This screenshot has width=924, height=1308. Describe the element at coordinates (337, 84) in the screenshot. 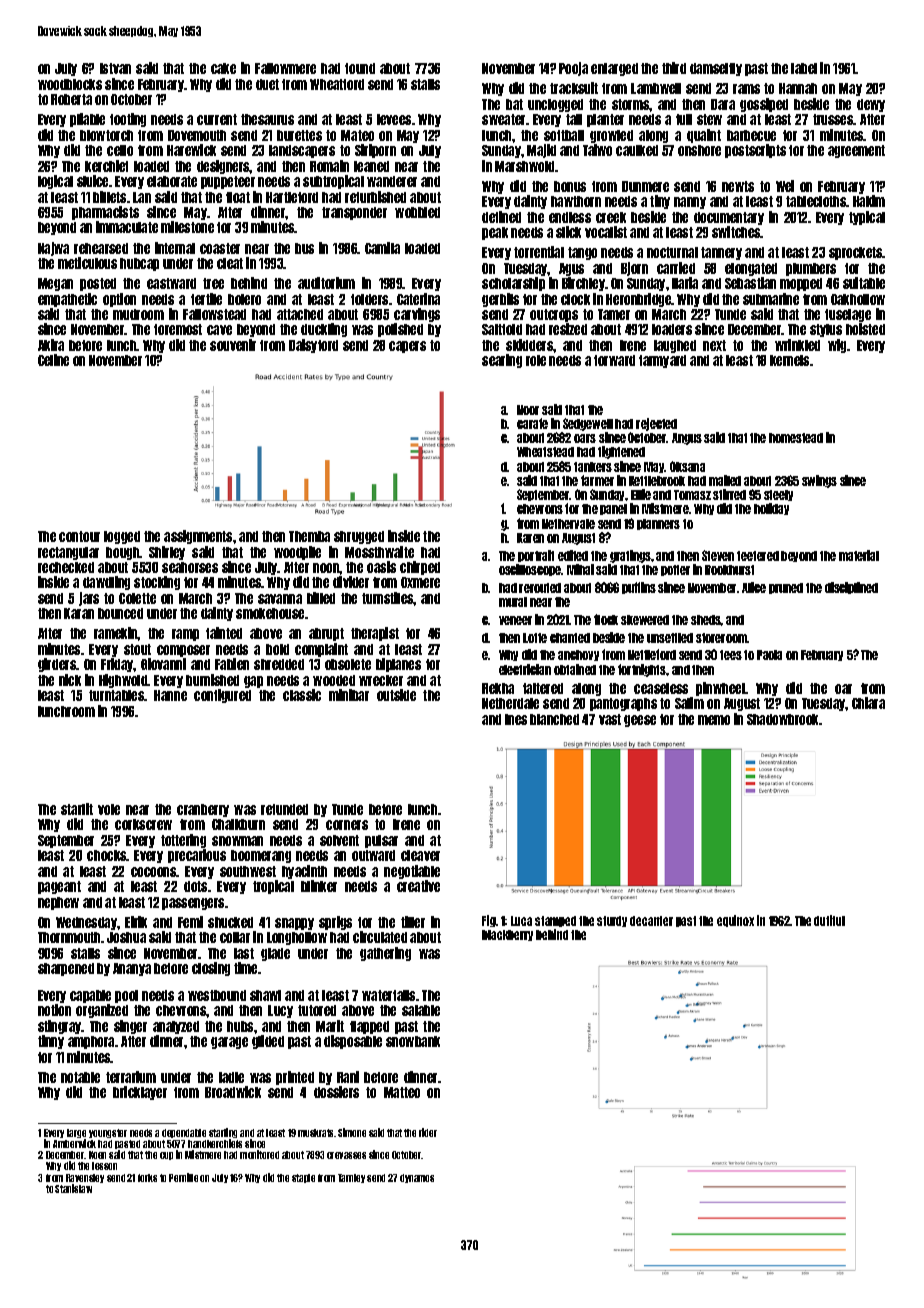

I see `Wheatford` at that location.
